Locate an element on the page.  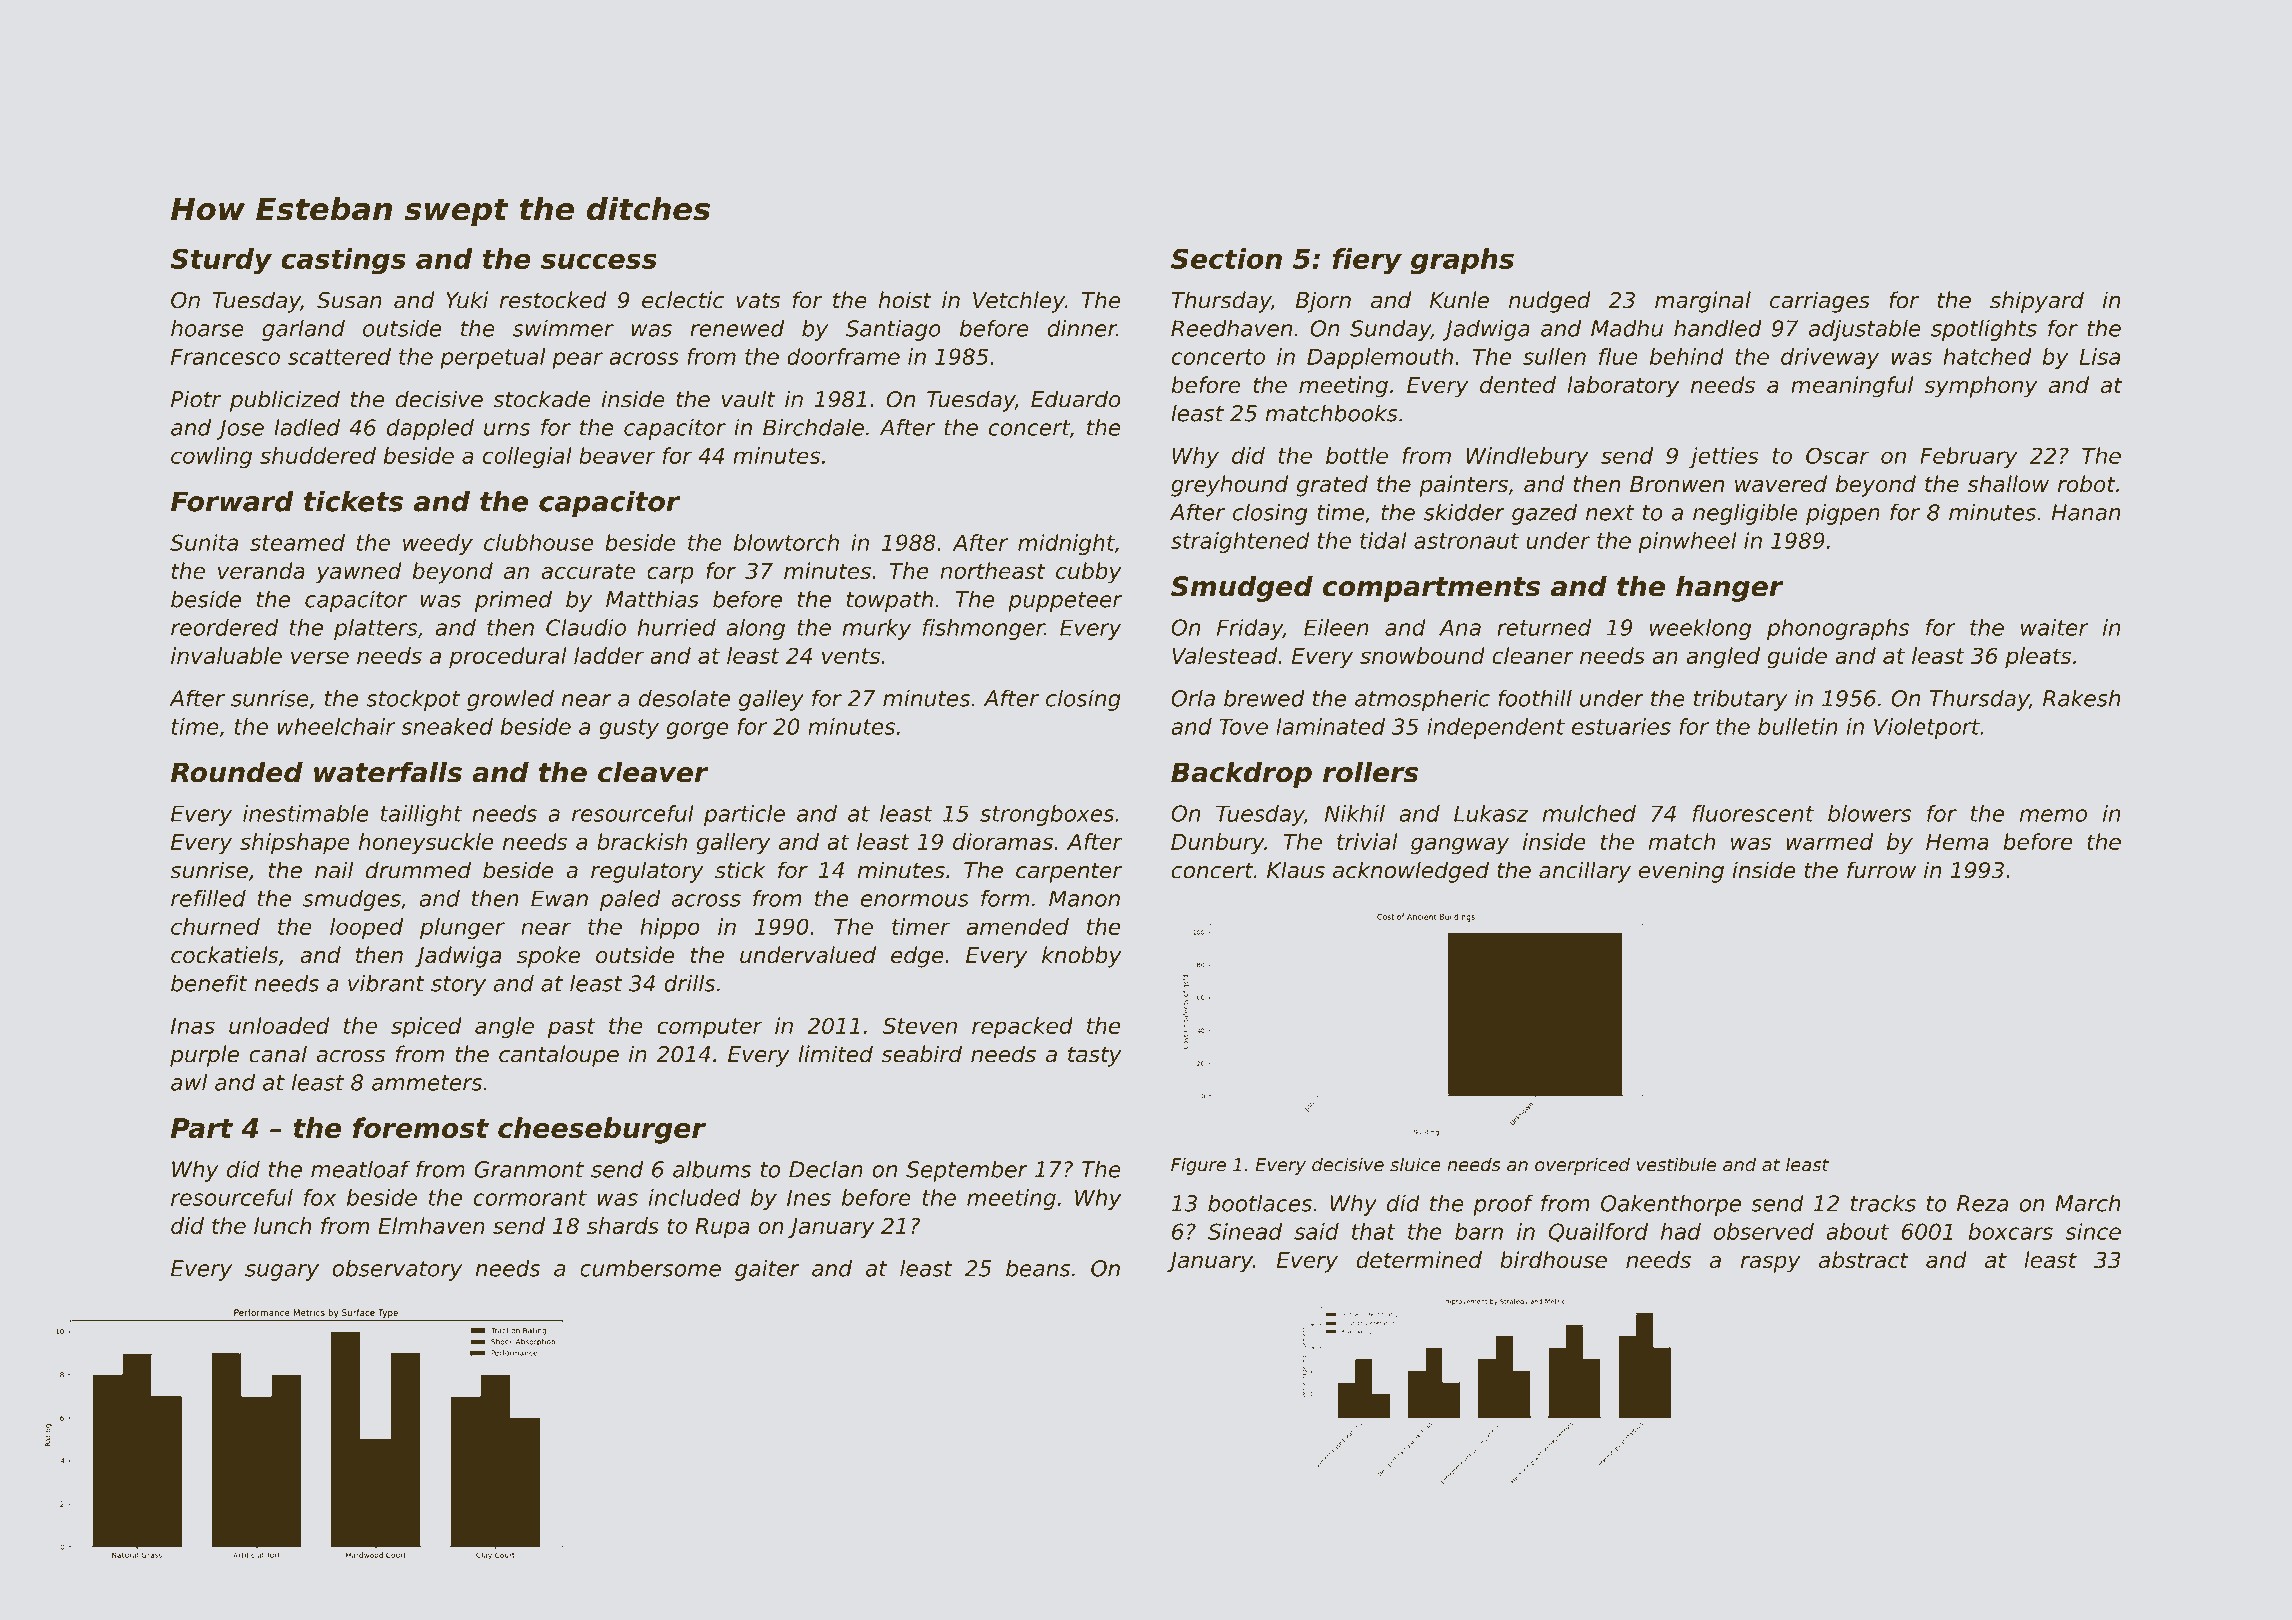
beans is located at coordinates (1038, 1268).
